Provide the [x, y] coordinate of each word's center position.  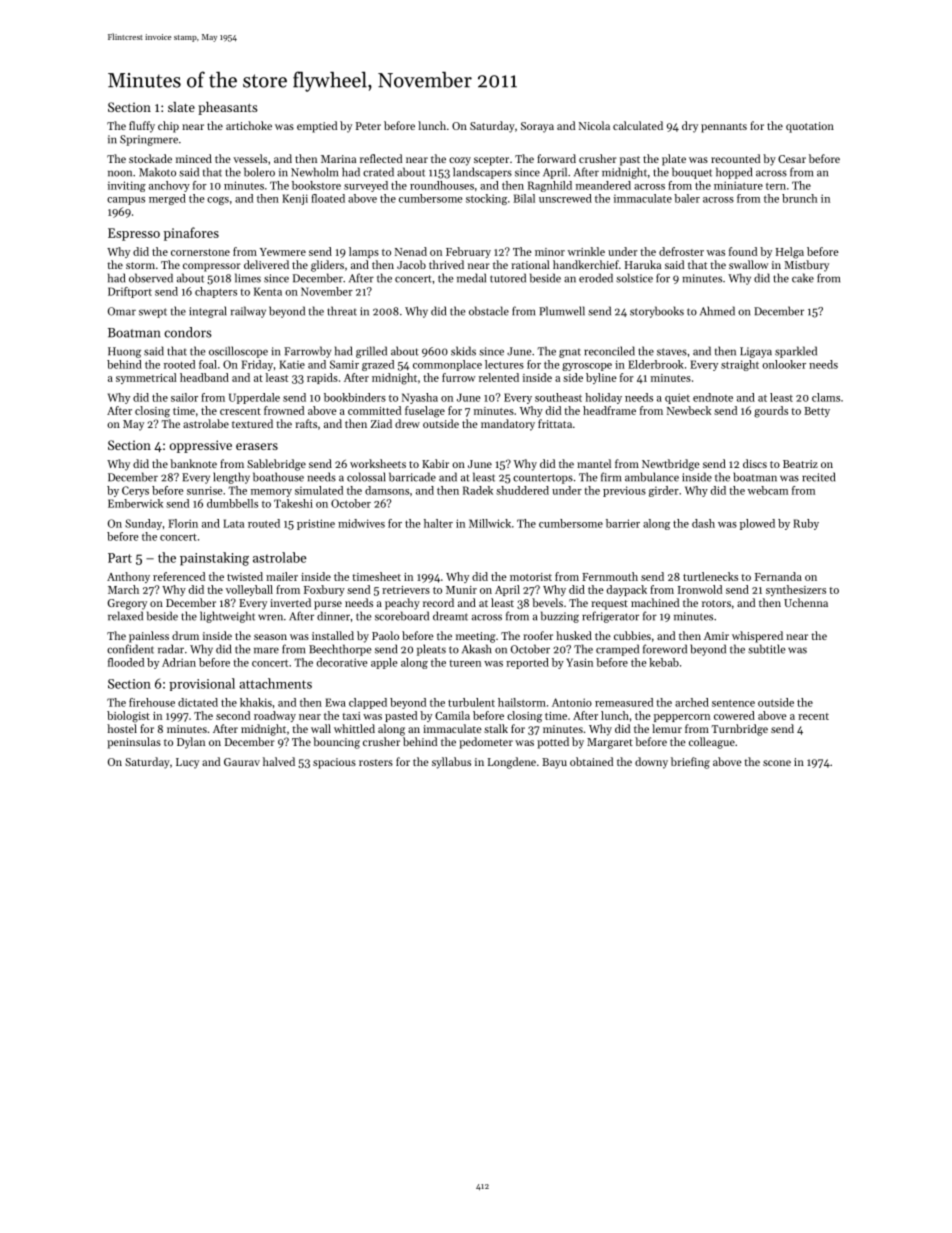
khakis [256, 702]
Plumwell [562, 311]
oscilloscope [238, 352]
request [609, 605]
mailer [282, 576]
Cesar [792, 159]
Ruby [806, 524]
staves [672, 352]
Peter [368, 126]
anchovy [169, 186]
